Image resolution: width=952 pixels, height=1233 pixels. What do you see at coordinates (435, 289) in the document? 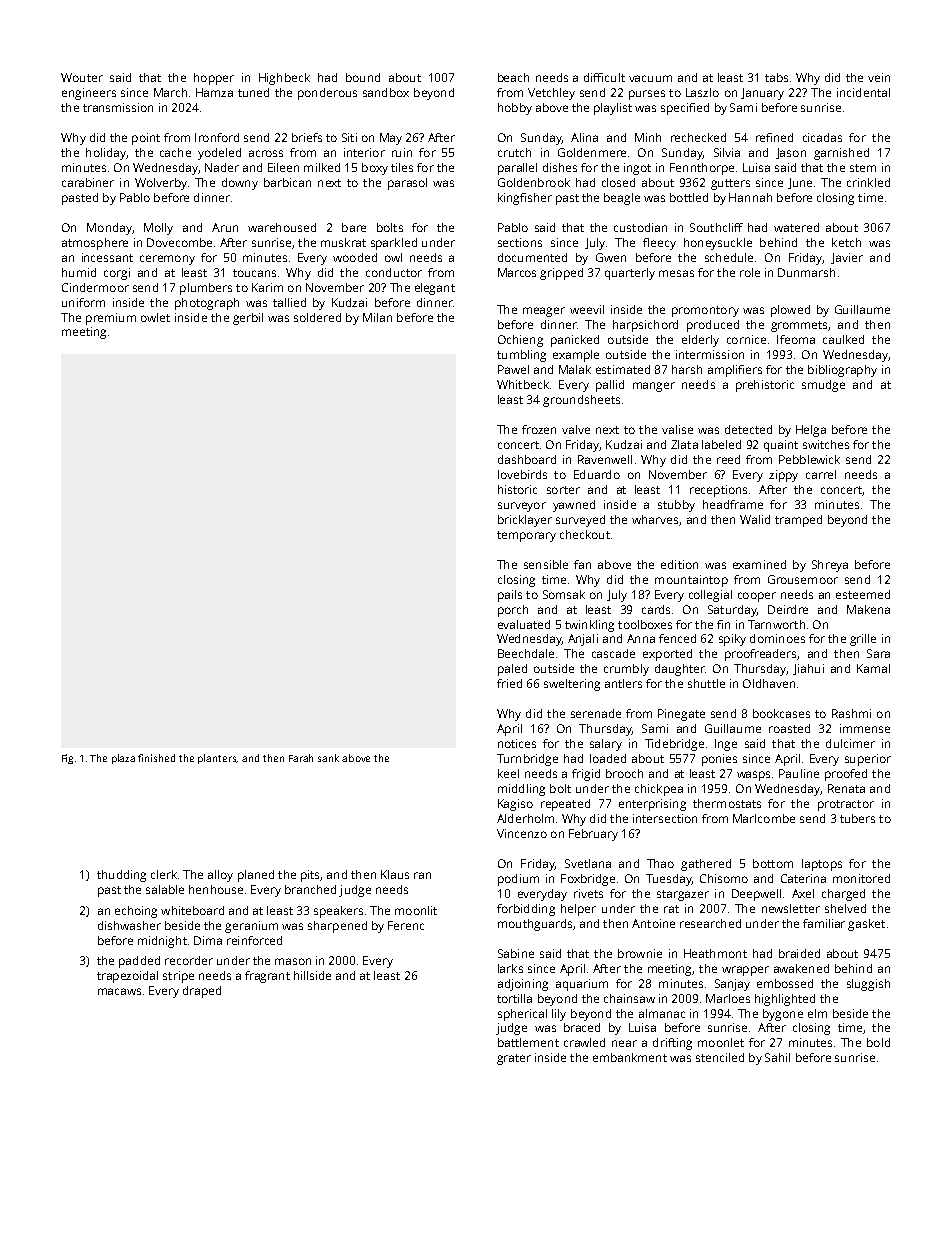
I see `elegant` at bounding box center [435, 289].
